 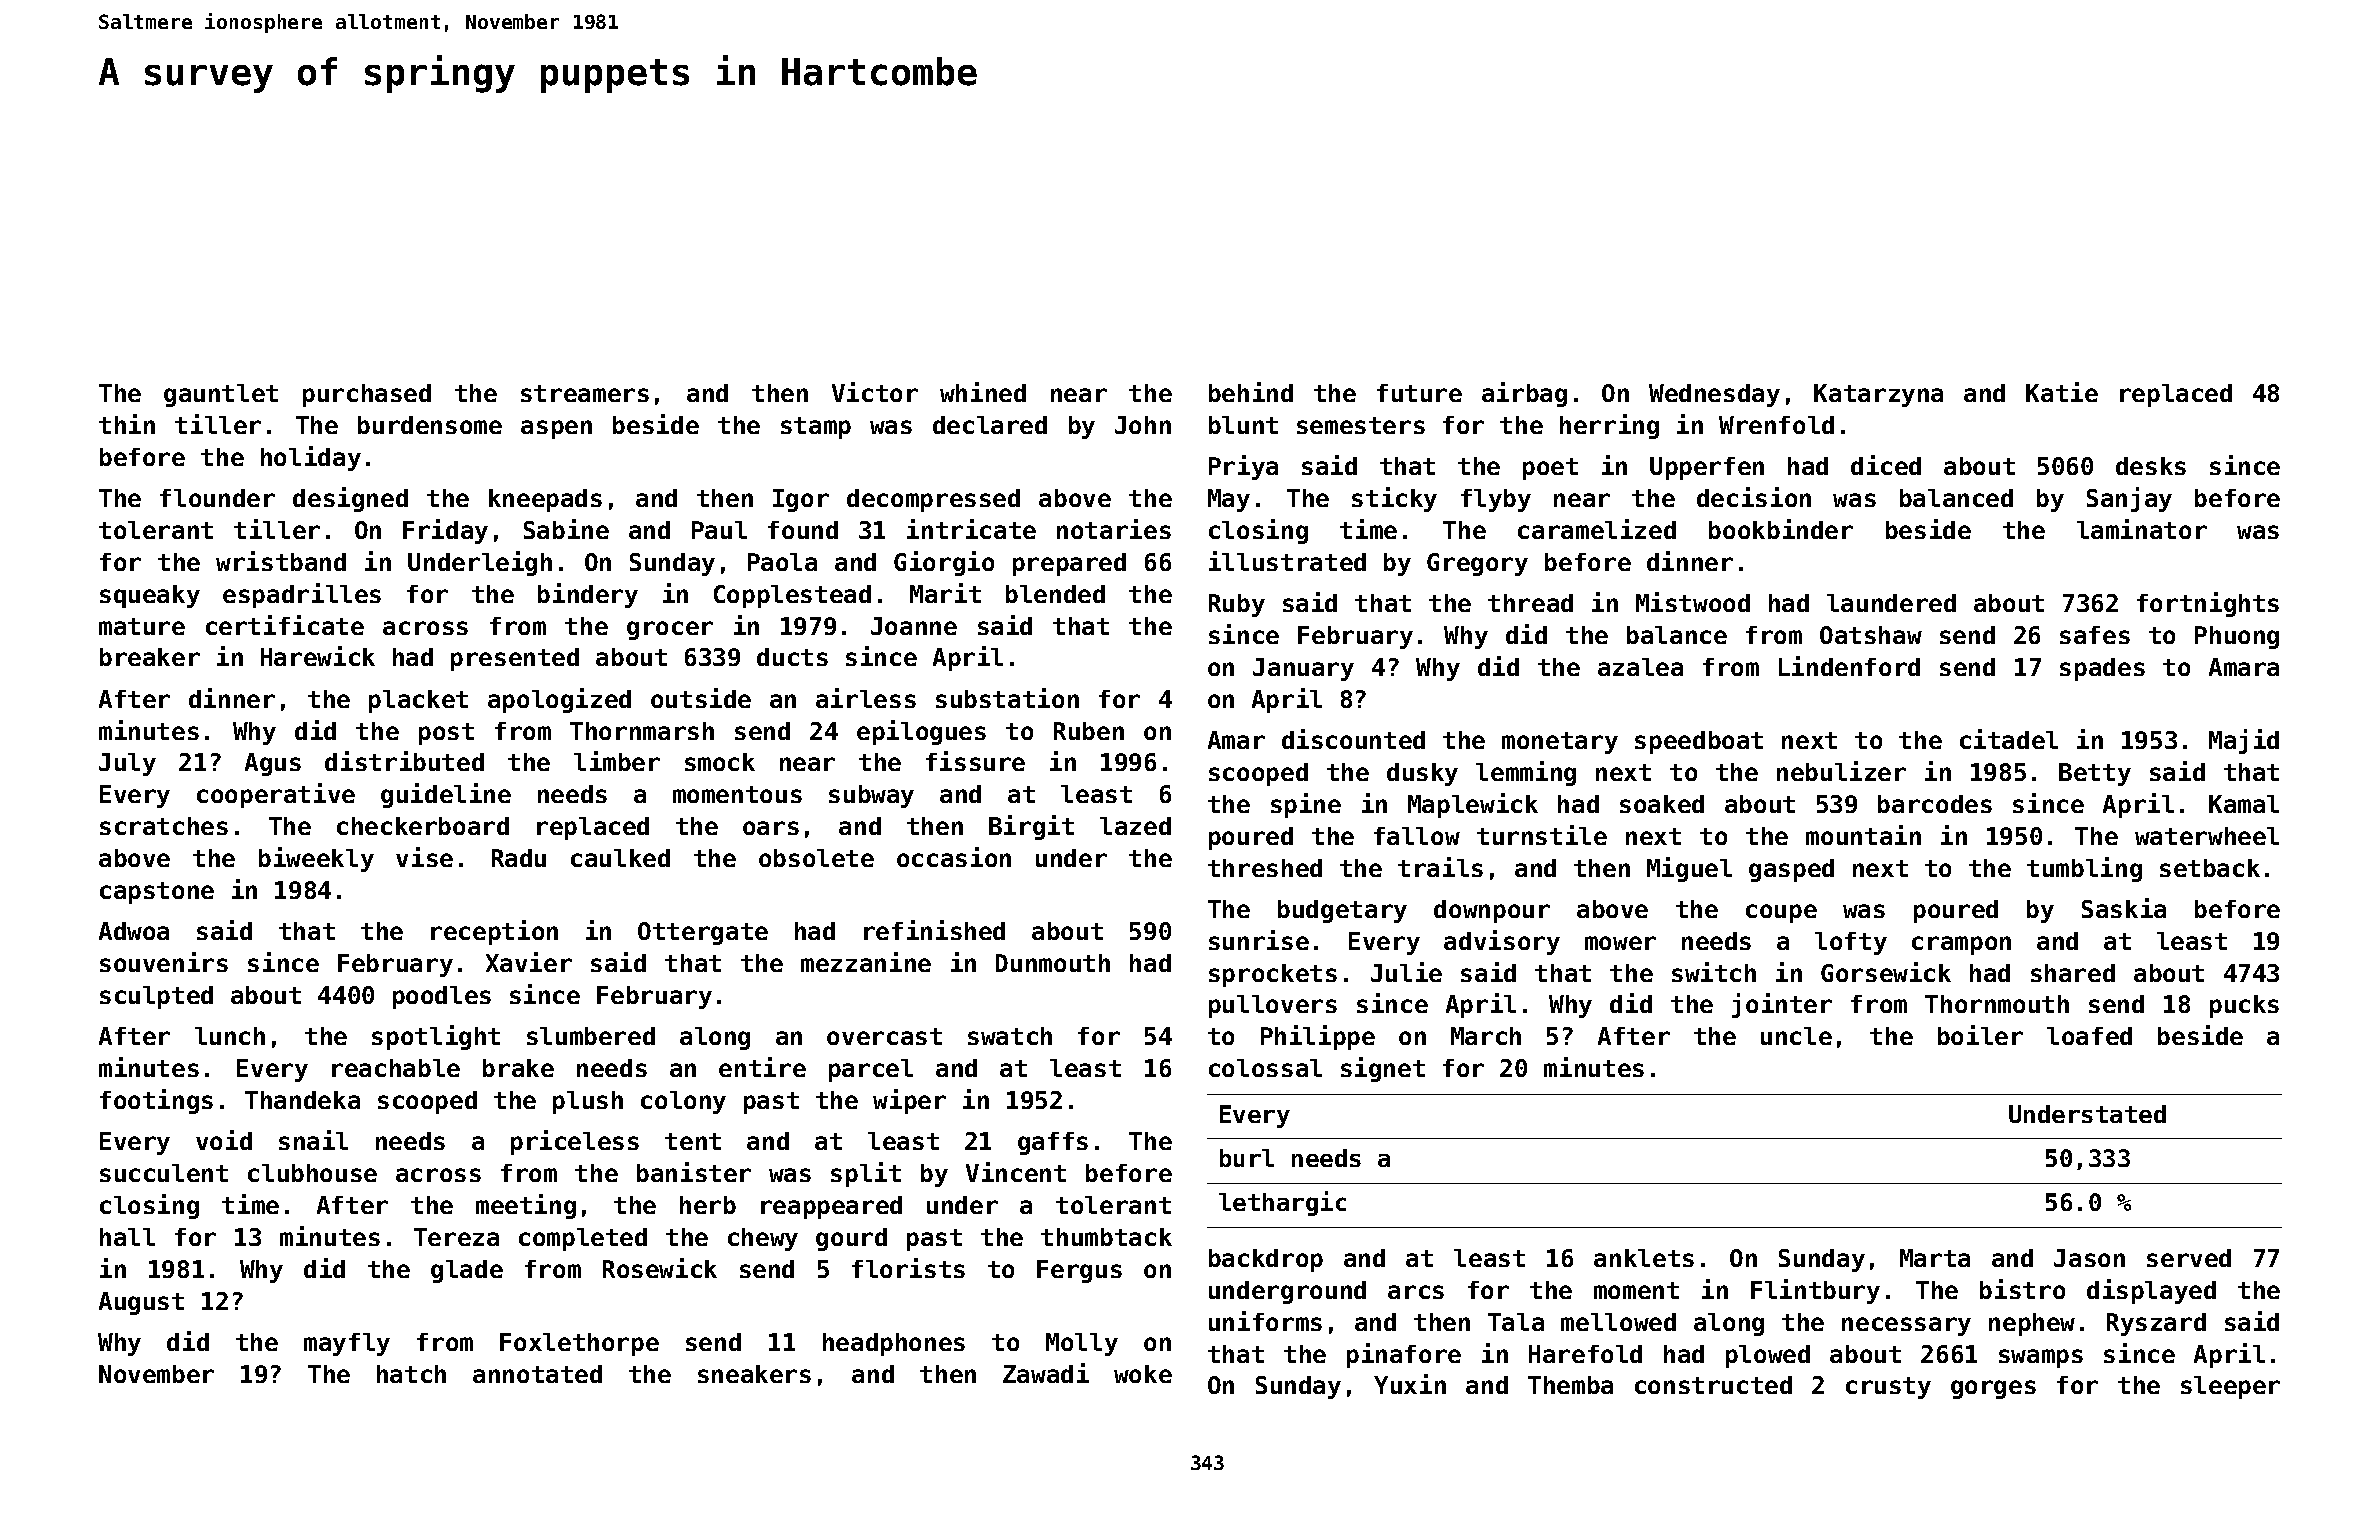 What do you see at coordinates (1287, 561) in the image?
I see `illustrated` at bounding box center [1287, 561].
